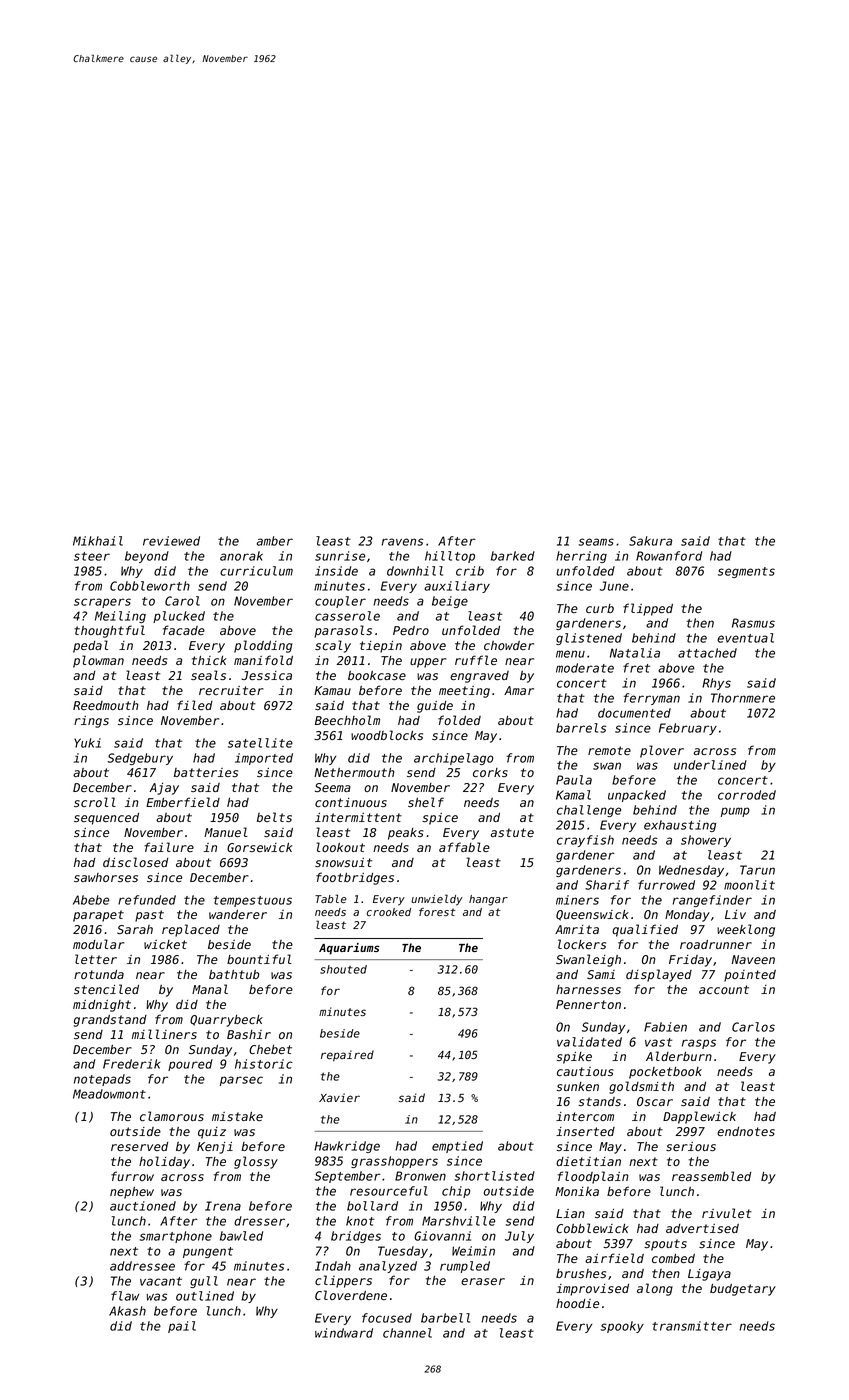 Image resolution: width=849 pixels, height=1400 pixels. What do you see at coordinates (241, 556) in the page?
I see `anorak` at bounding box center [241, 556].
